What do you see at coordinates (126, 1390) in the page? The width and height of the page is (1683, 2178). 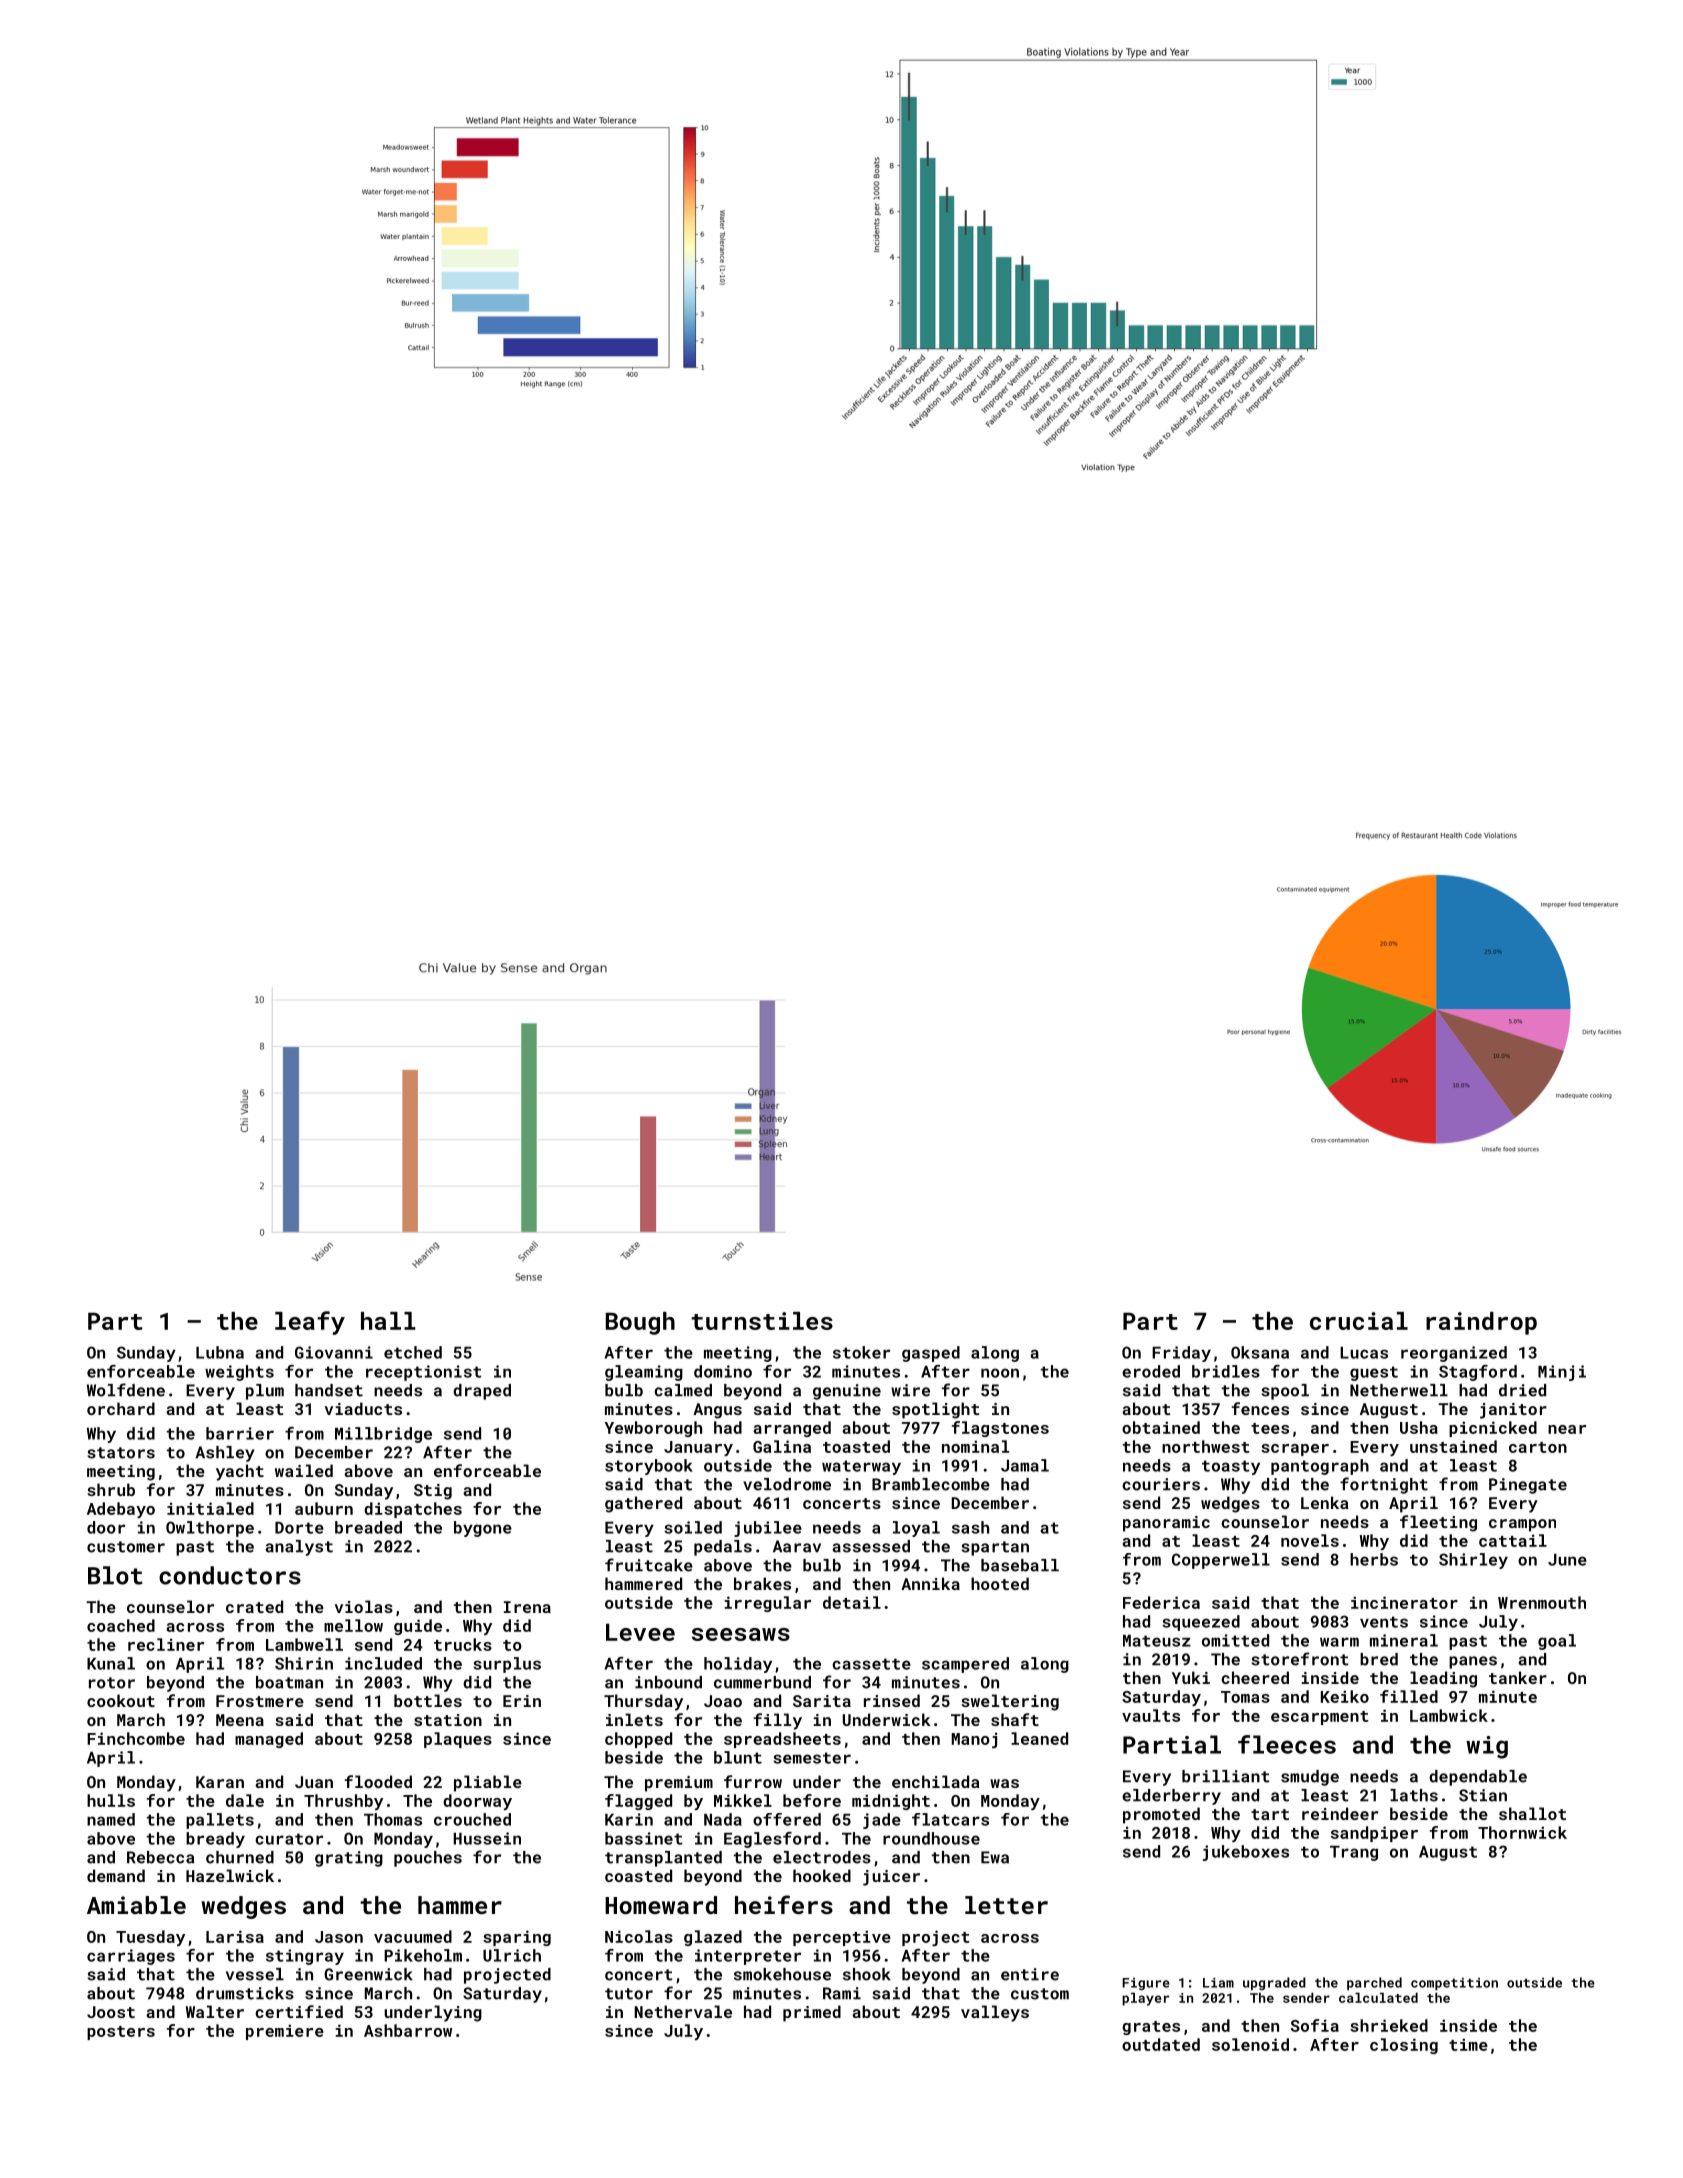 I see `Wolfdene` at bounding box center [126, 1390].
